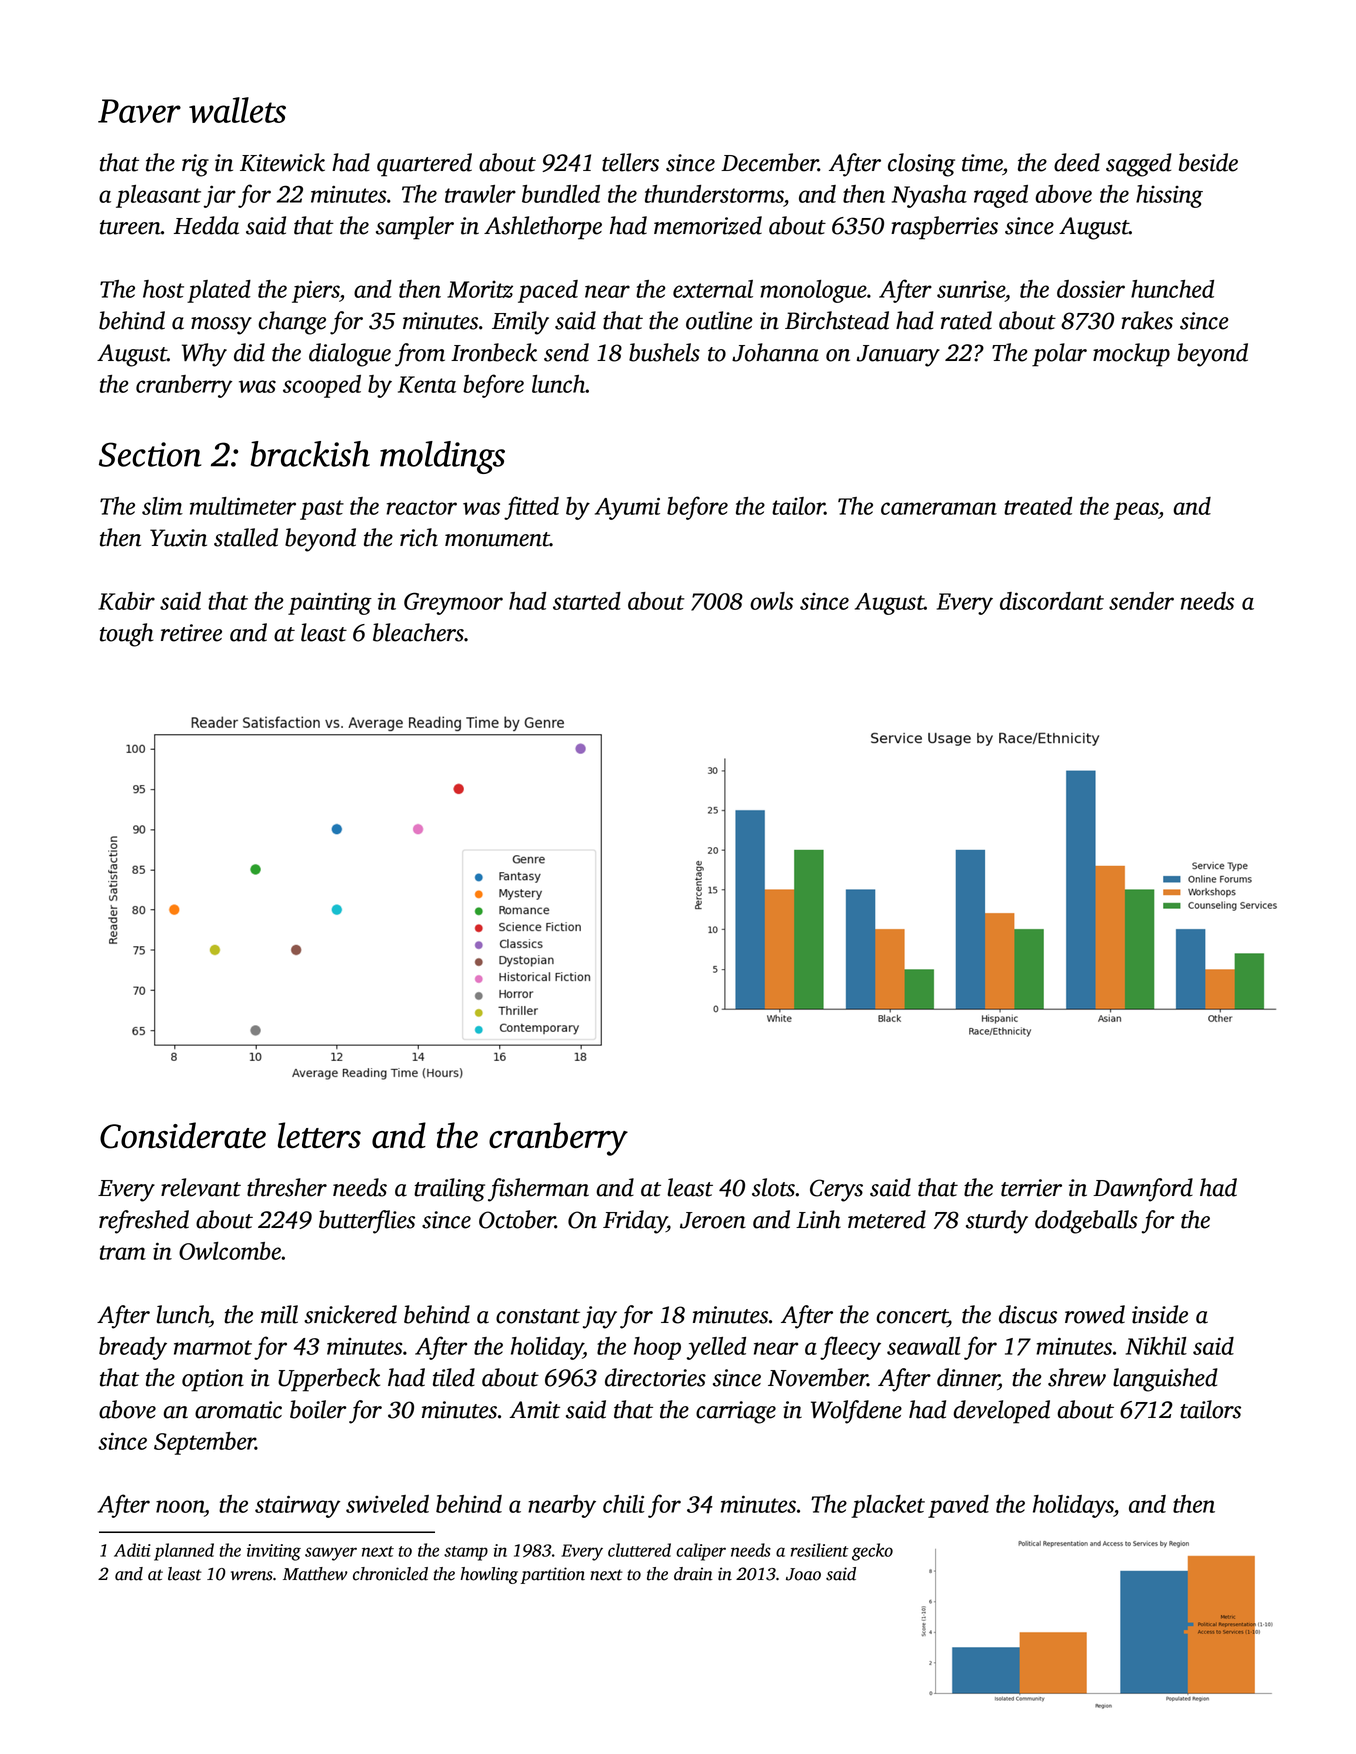  Describe the element at coordinates (183, 1135) in the screenshot. I see `Considerate` at that location.
